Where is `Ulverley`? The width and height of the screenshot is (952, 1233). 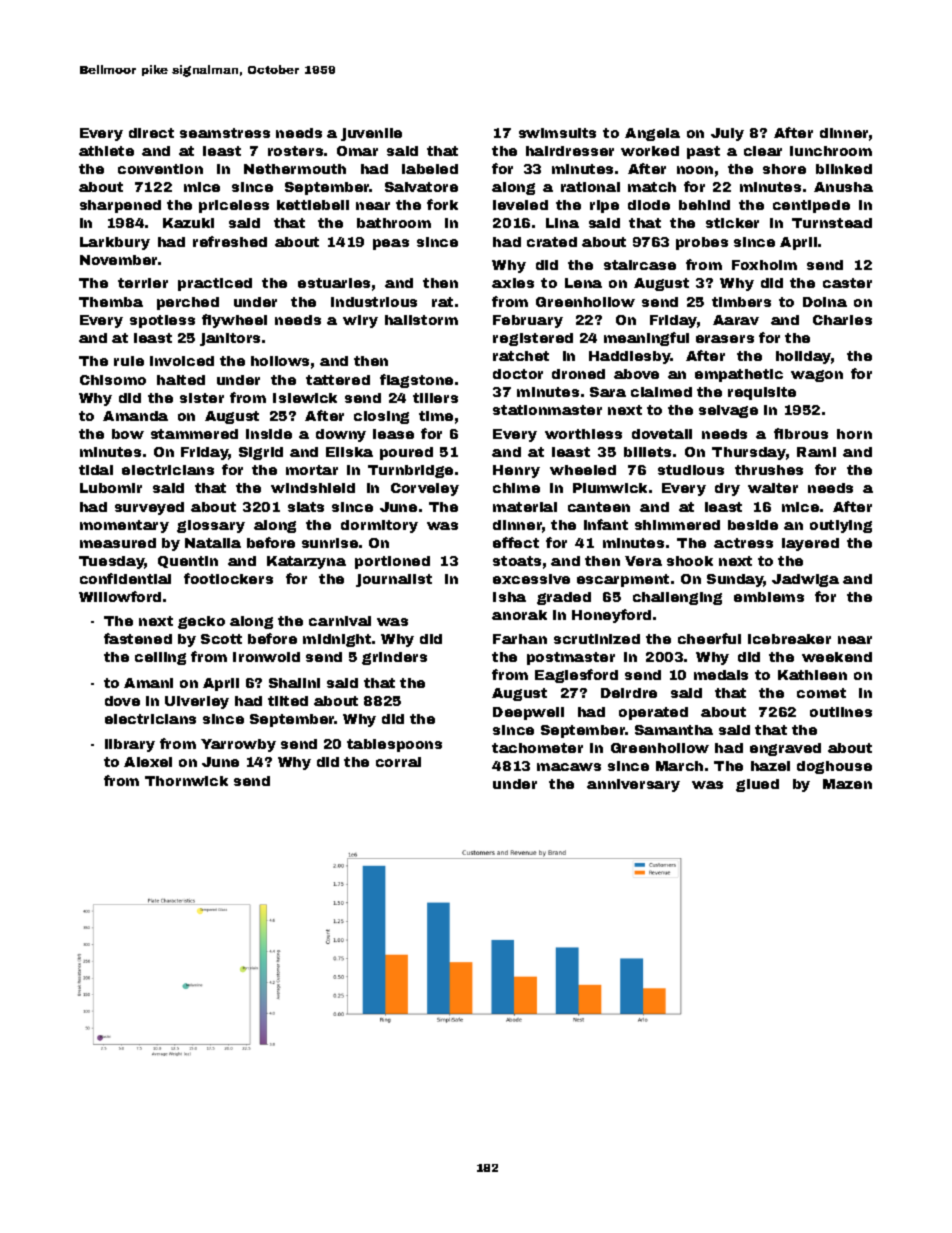
Ulverley is located at coordinates (197, 702).
